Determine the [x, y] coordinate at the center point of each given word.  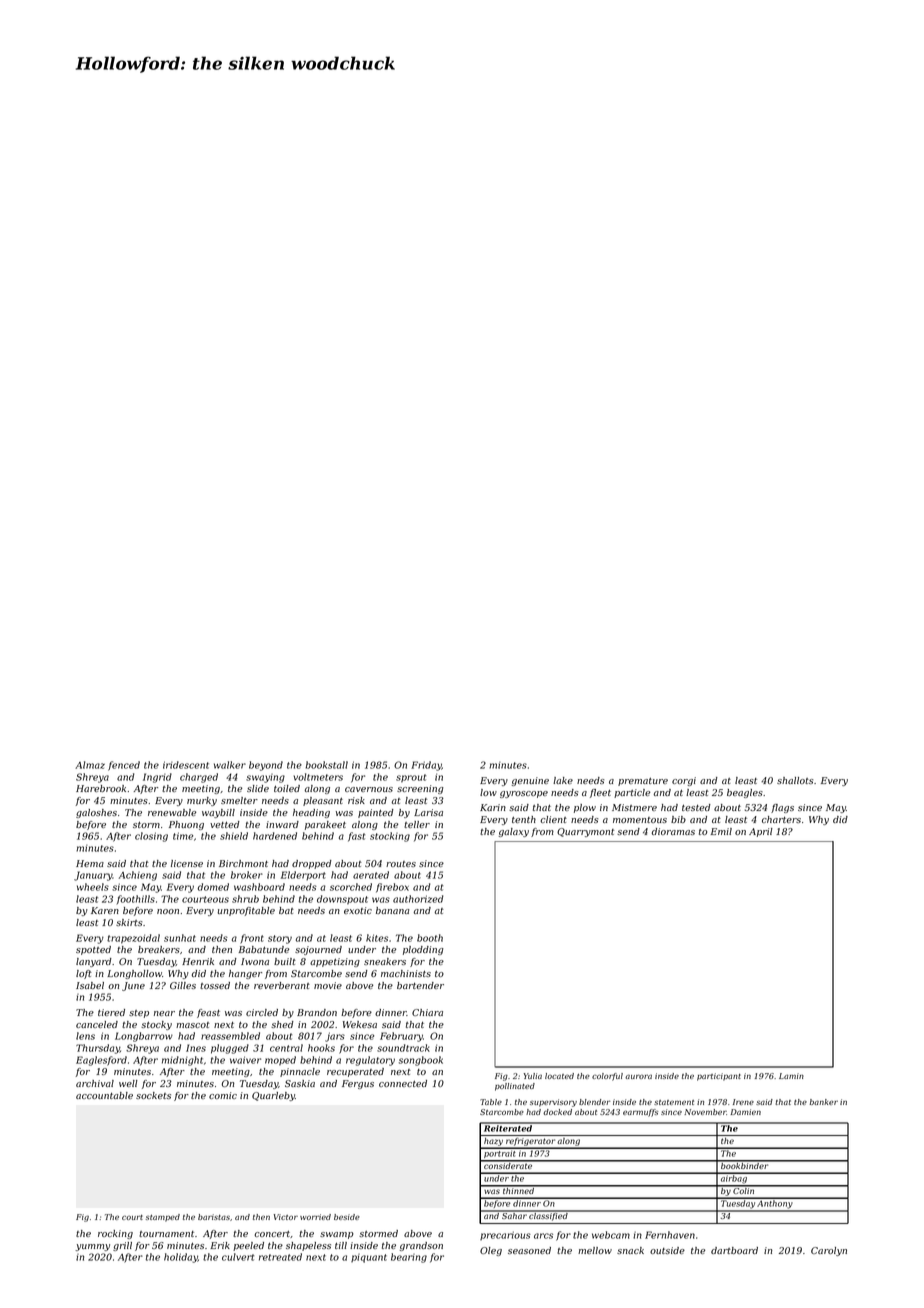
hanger [245, 974]
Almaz [90, 765]
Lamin [791, 1076]
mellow [595, 1250]
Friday [426, 766]
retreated [280, 1257]
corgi [684, 781]
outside [667, 1250]
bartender [420, 985]
